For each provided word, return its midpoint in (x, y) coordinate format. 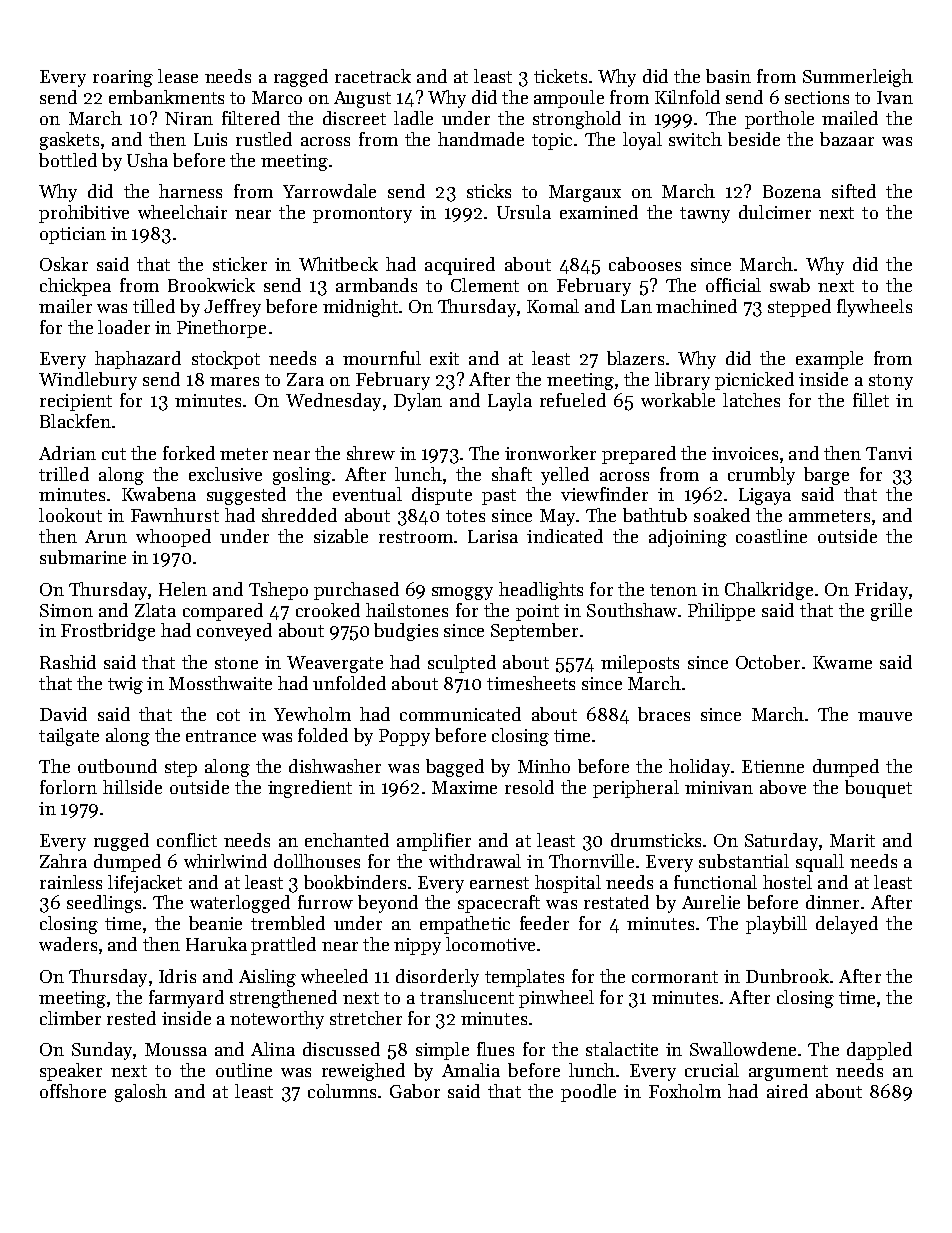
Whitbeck (338, 264)
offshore (73, 1091)
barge (826, 476)
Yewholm (312, 714)
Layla (510, 402)
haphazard (138, 360)
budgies (406, 632)
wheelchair (182, 212)
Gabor (415, 1091)
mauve (885, 716)
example (829, 360)
